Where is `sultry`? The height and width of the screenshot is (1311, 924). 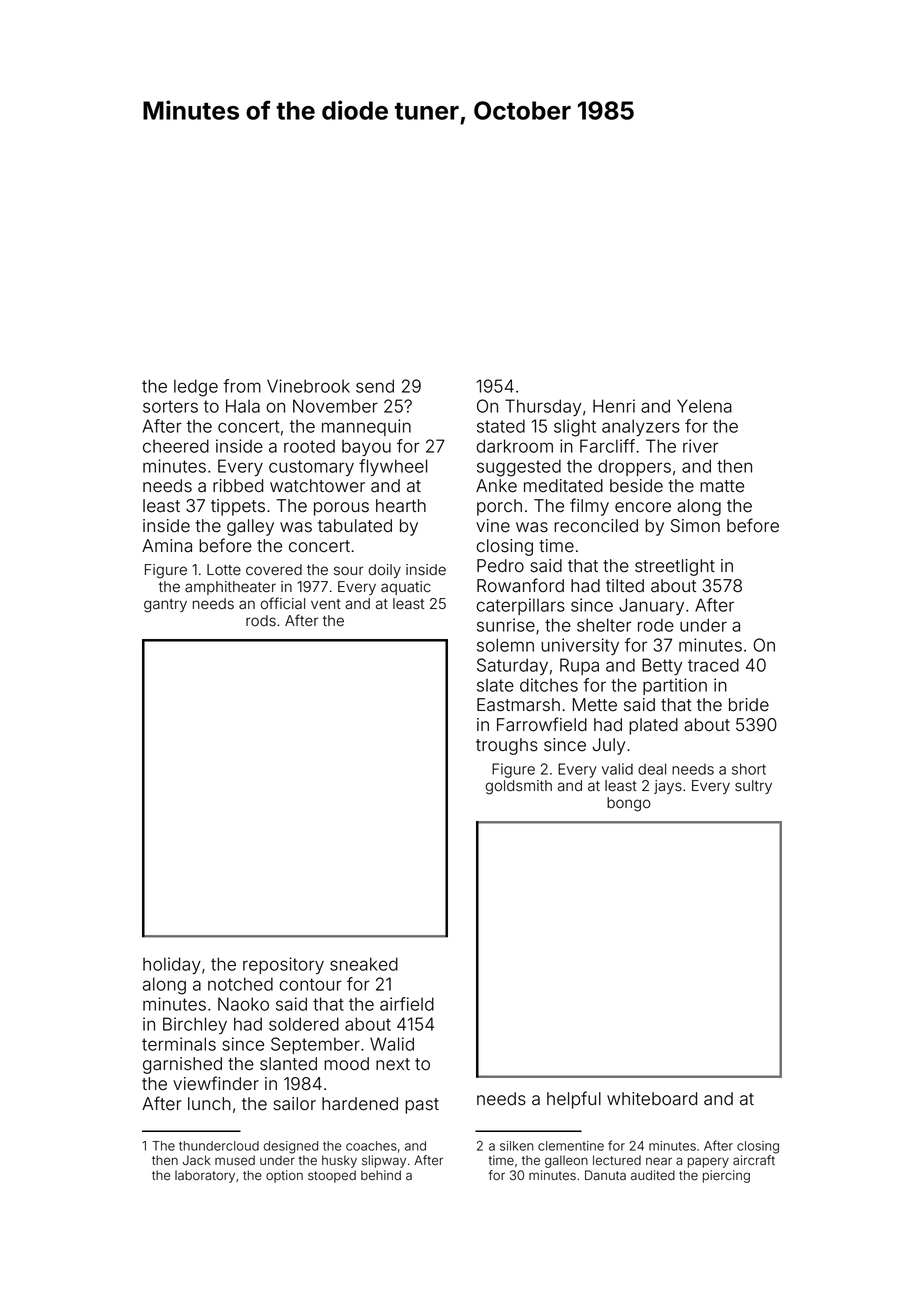 sultry is located at coordinates (753, 787).
